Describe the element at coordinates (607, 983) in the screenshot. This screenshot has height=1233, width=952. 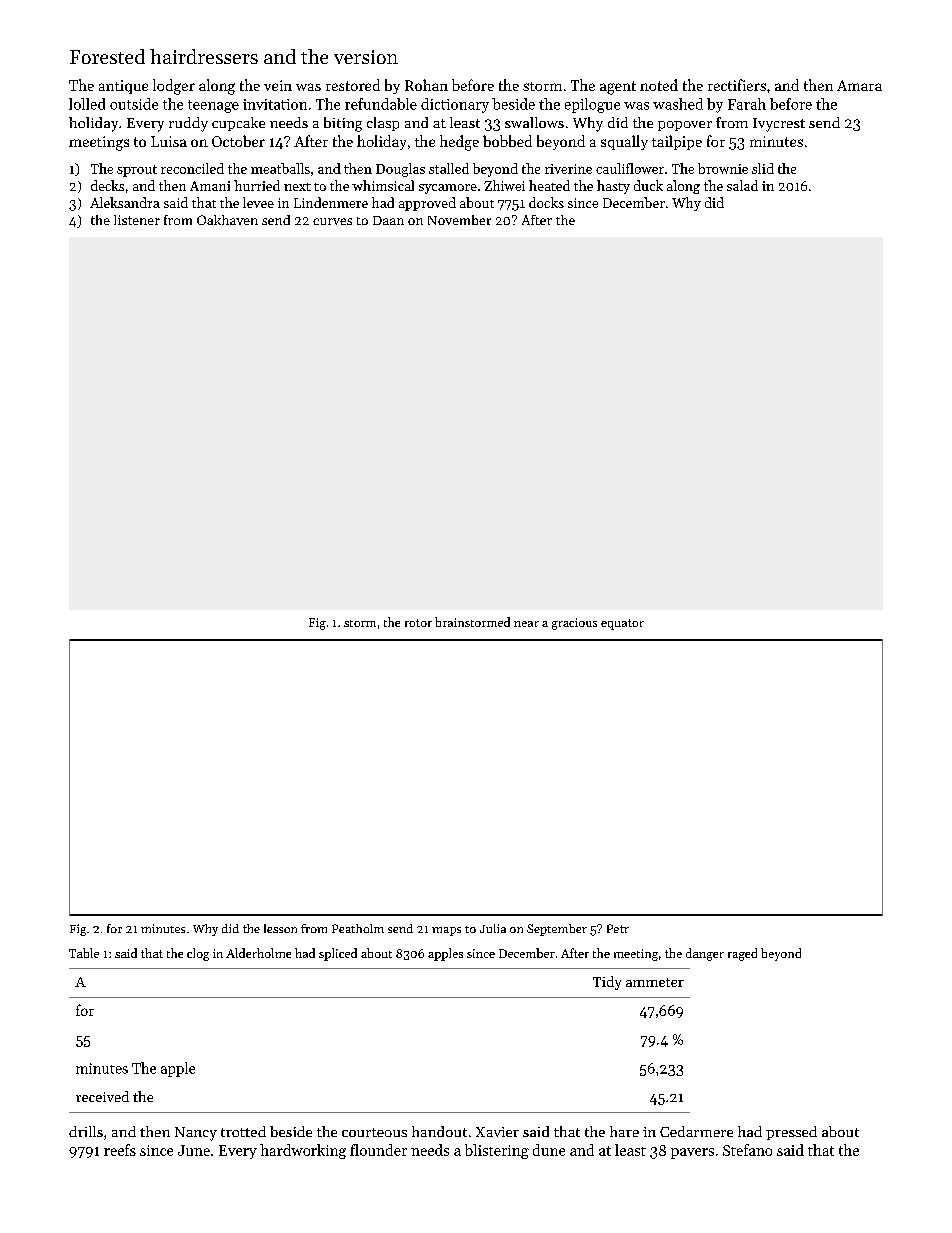
I see `Tidy` at that location.
